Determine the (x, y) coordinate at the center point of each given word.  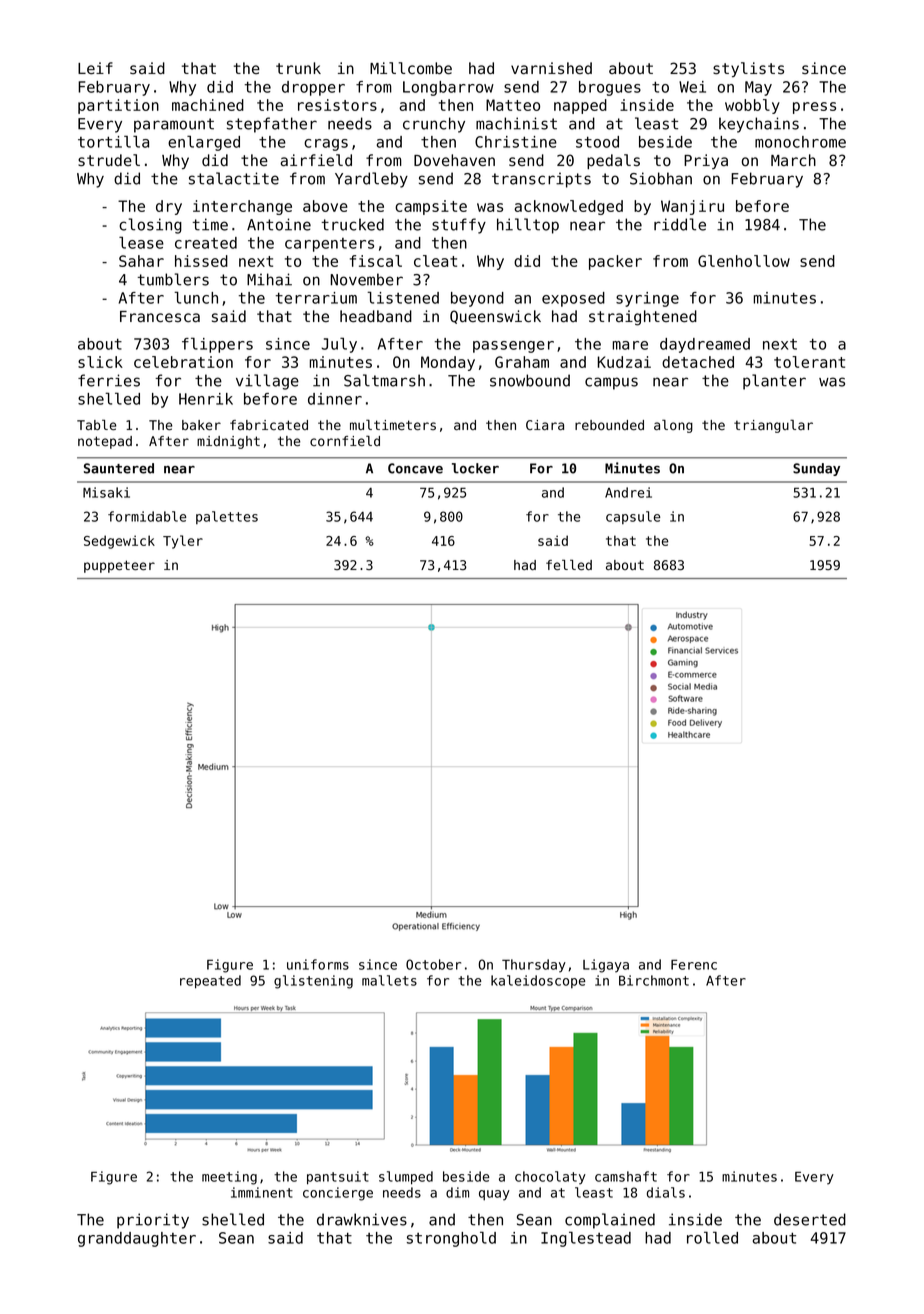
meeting (229, 1178)
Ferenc (694, 964)
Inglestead (586, 1239)
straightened (643, 318)
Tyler (183, 542)
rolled (712, 1237)
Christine (516, 142)
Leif (95, 68)
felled (569, 565)
